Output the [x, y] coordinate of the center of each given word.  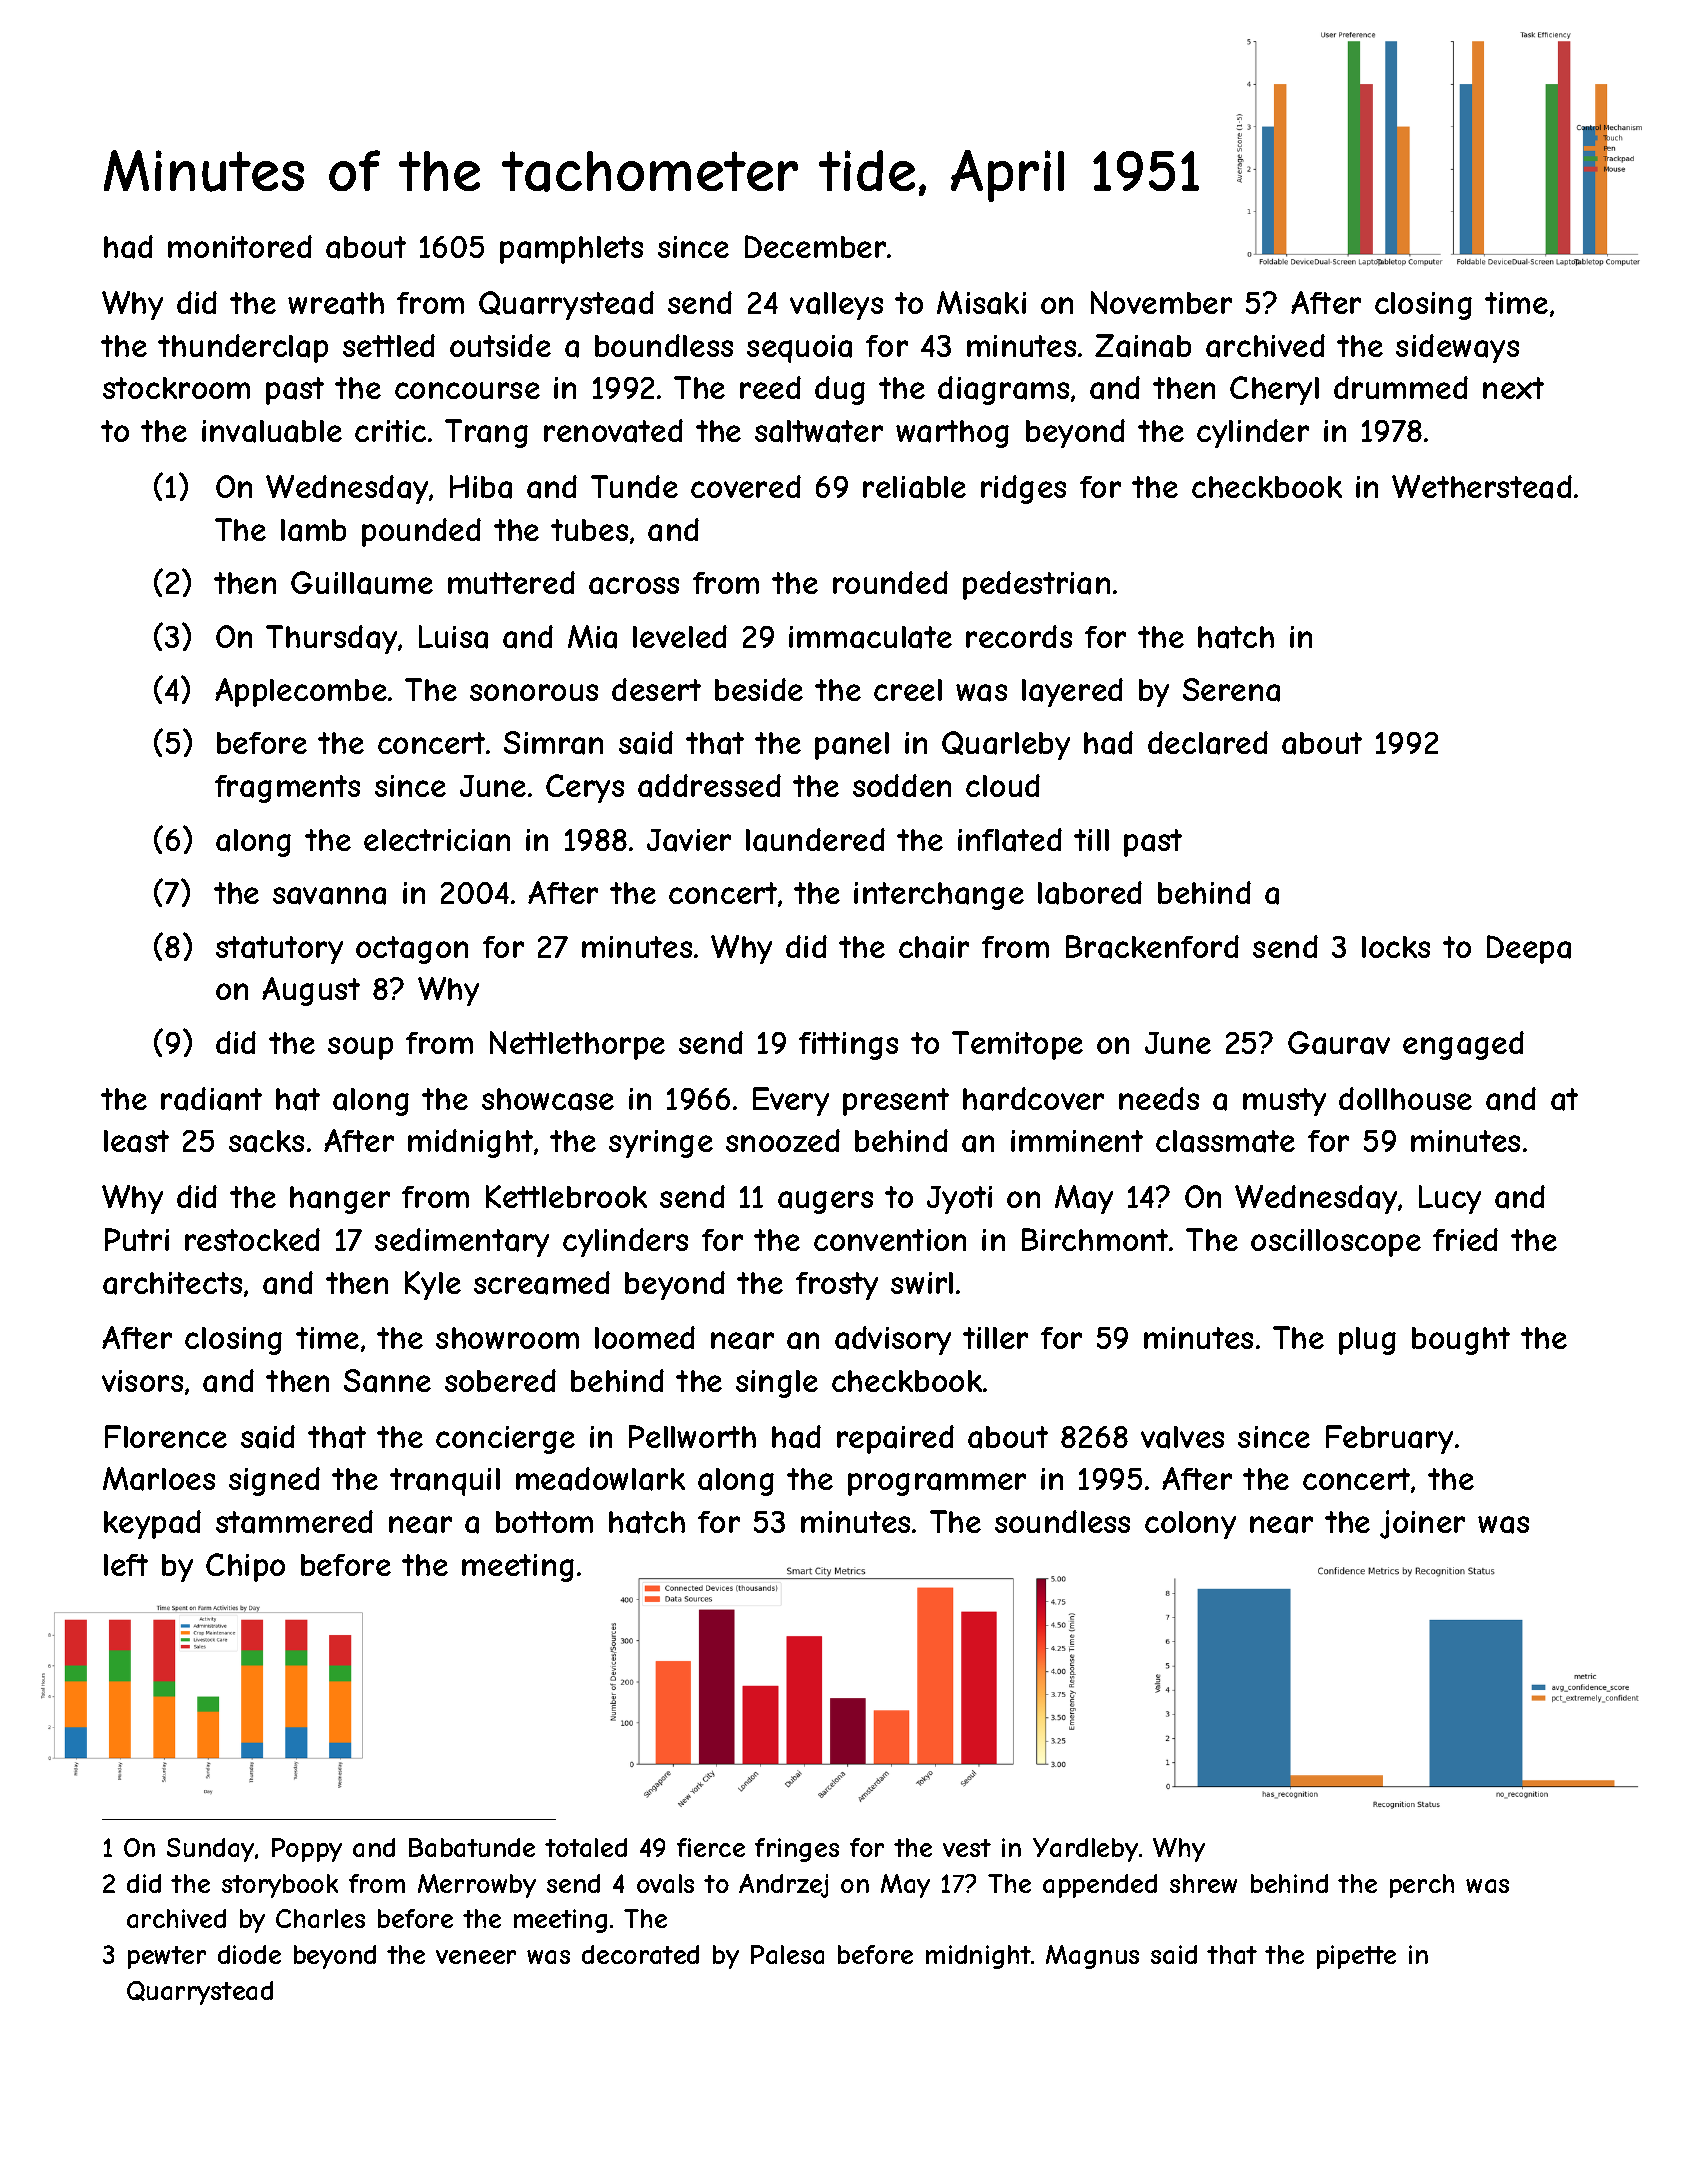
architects [172, 1283]
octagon [412, 950]
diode [249, 1954]
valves [1182, 1437]
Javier [689, 840]
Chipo [245, 1567]
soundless [1062, 1521]
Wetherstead [1482, 487]
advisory [893, 1340]
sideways [1457, 348]
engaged [1463, 1045]
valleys [836, 306]
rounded [890, 582]
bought [1461, 1341]
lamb [313, 530]
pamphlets [571, 250]
